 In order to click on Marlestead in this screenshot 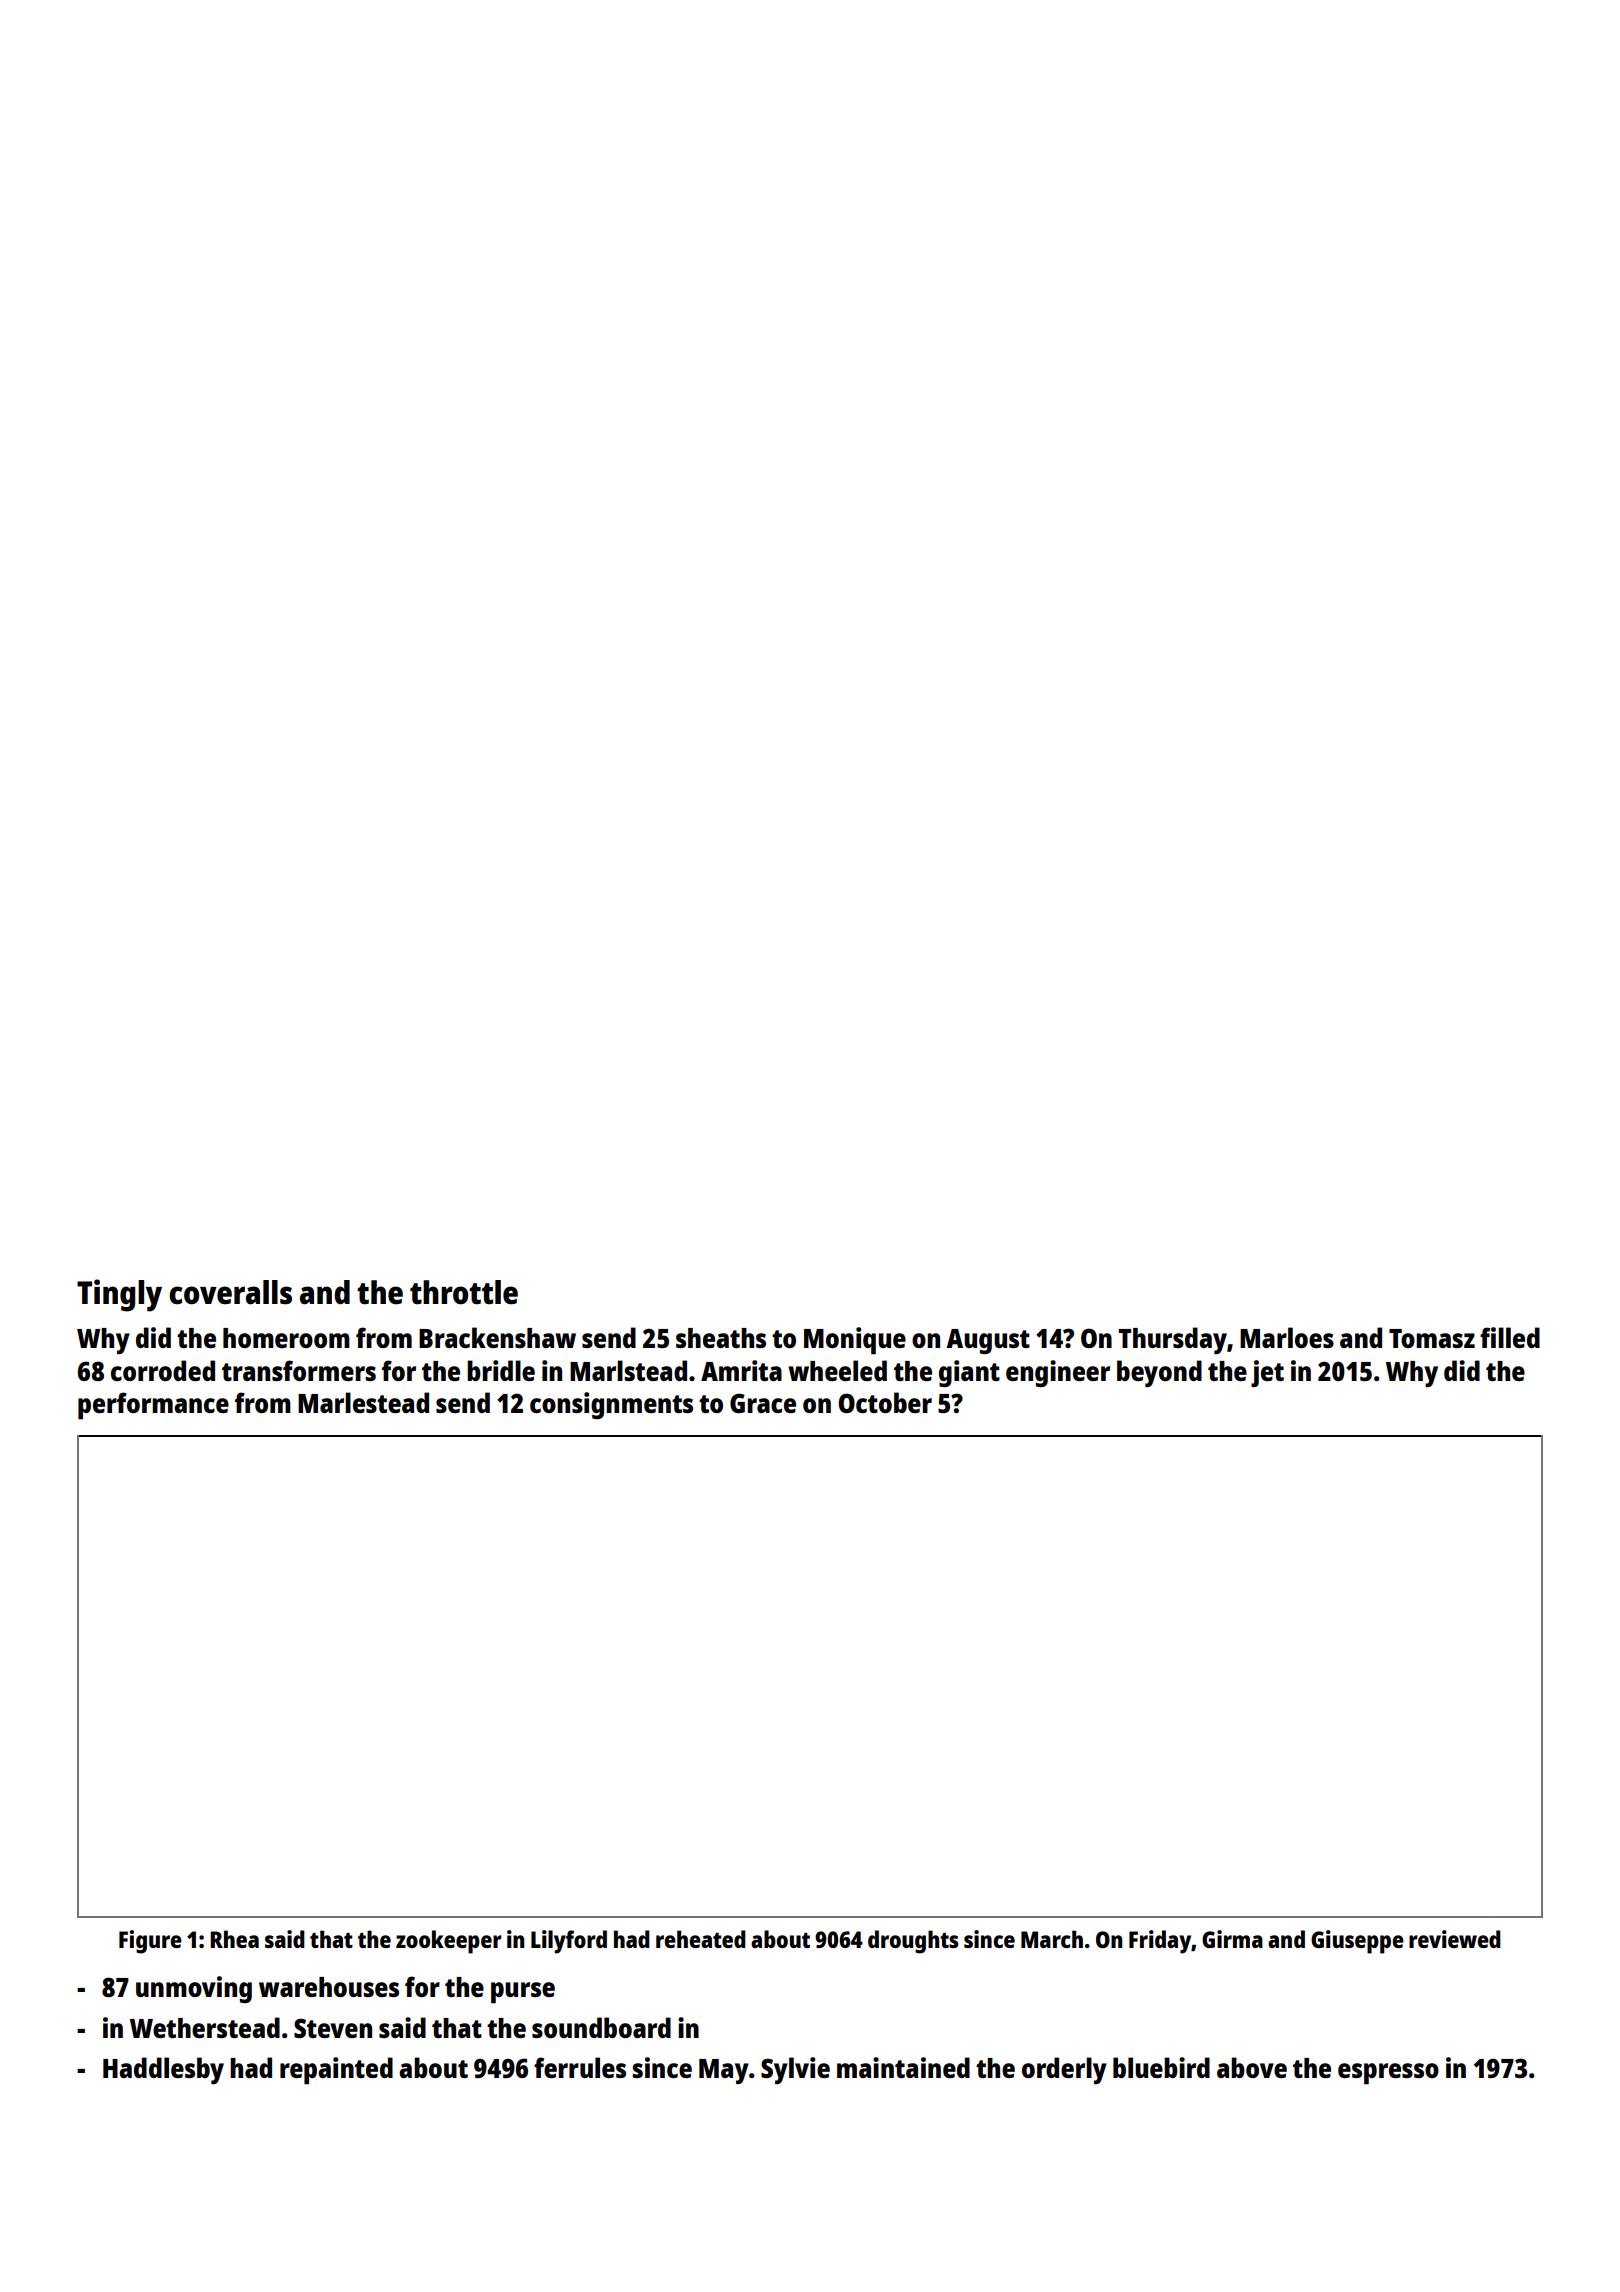, I will do `click(363, 1402)`.
